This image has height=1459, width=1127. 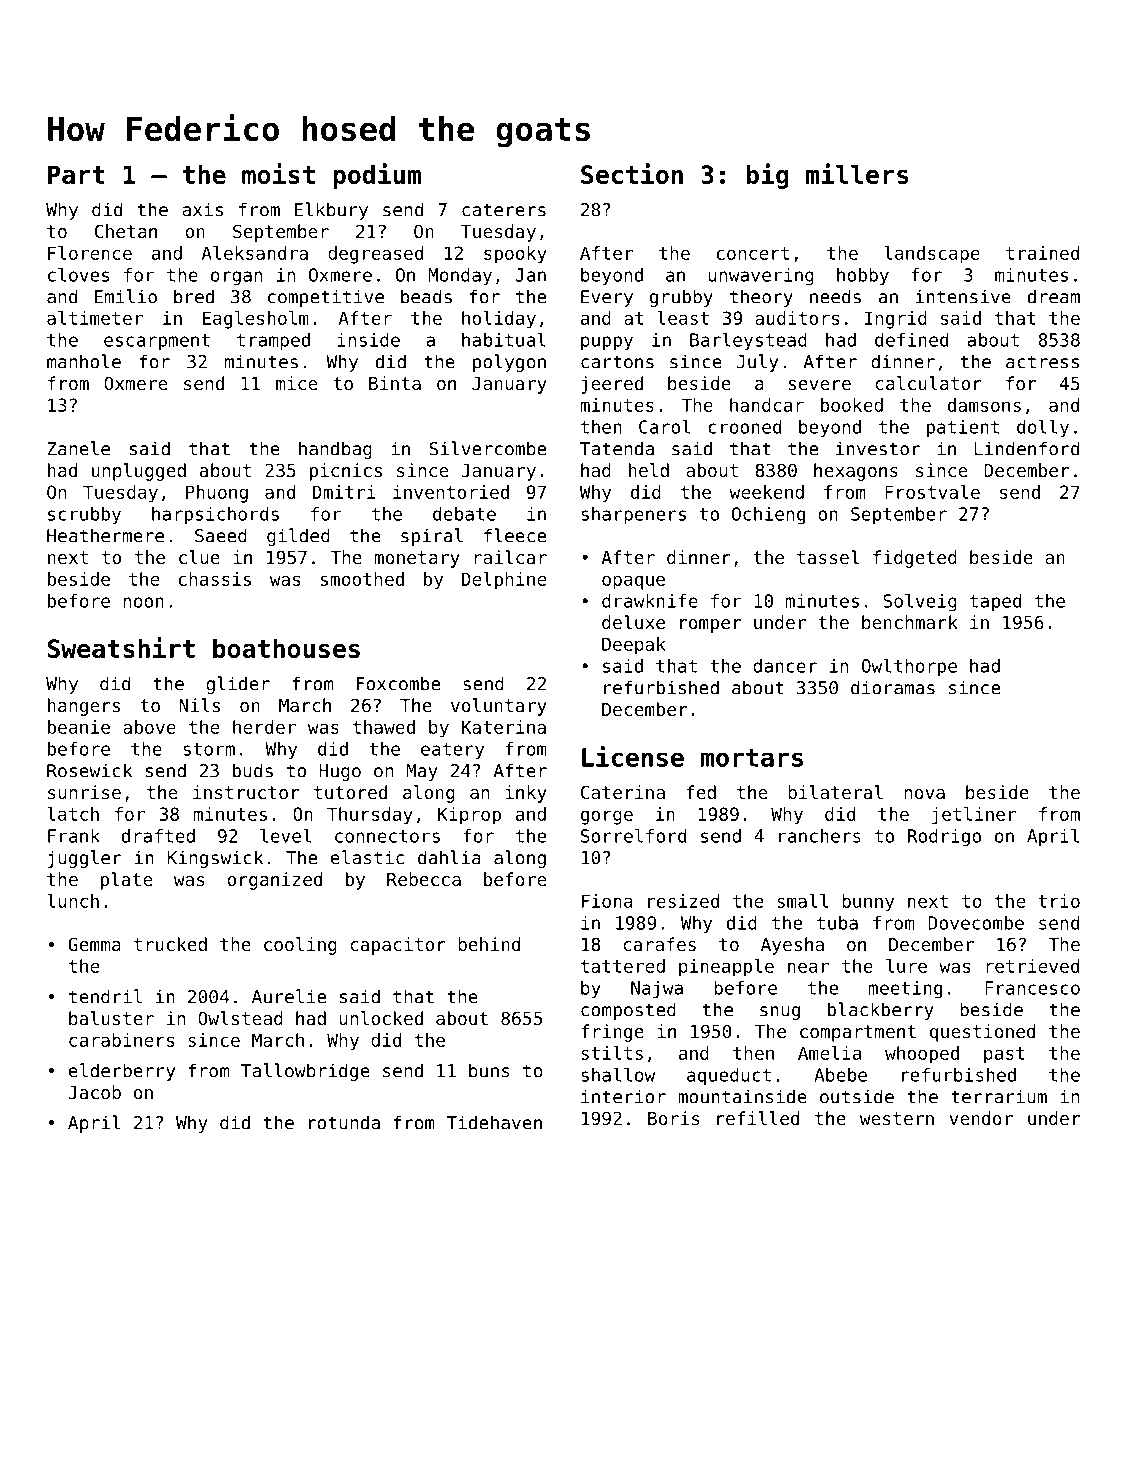 What do you see at coordinates (857, 173) in the image?
I see `millers` at bounding box center [857, 173].
